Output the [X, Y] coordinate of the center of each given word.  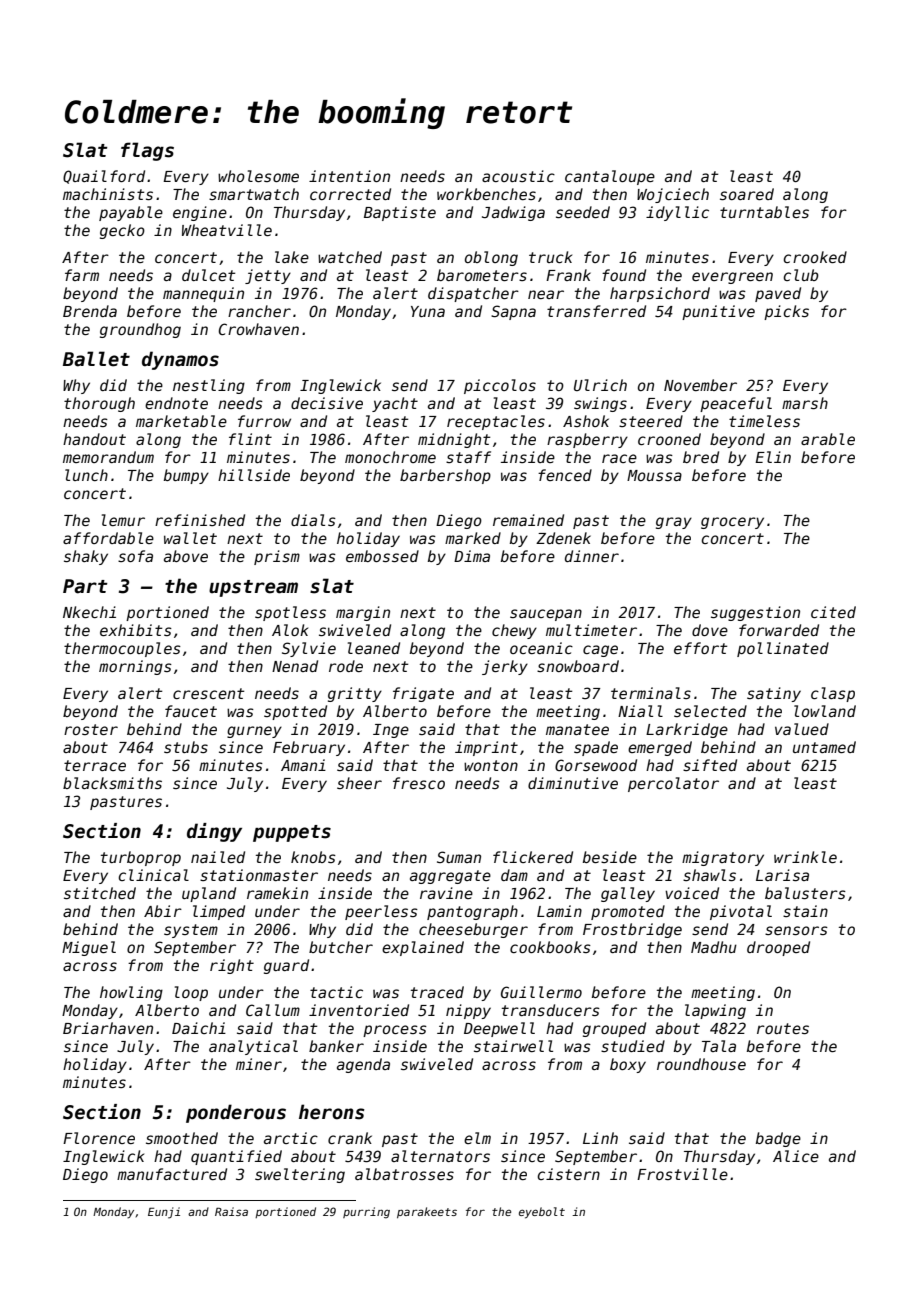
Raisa [231, 1211]
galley [628, 894]
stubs [186, 747]
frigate [423, 694]
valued [802, 729]
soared [747, 194]
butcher [341, 947]
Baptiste [400, 213]
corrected [350, 194]
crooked [815, 257]
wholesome [258, 176]
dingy [214, 832]
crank [350, 1138]
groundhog [140, 330]
